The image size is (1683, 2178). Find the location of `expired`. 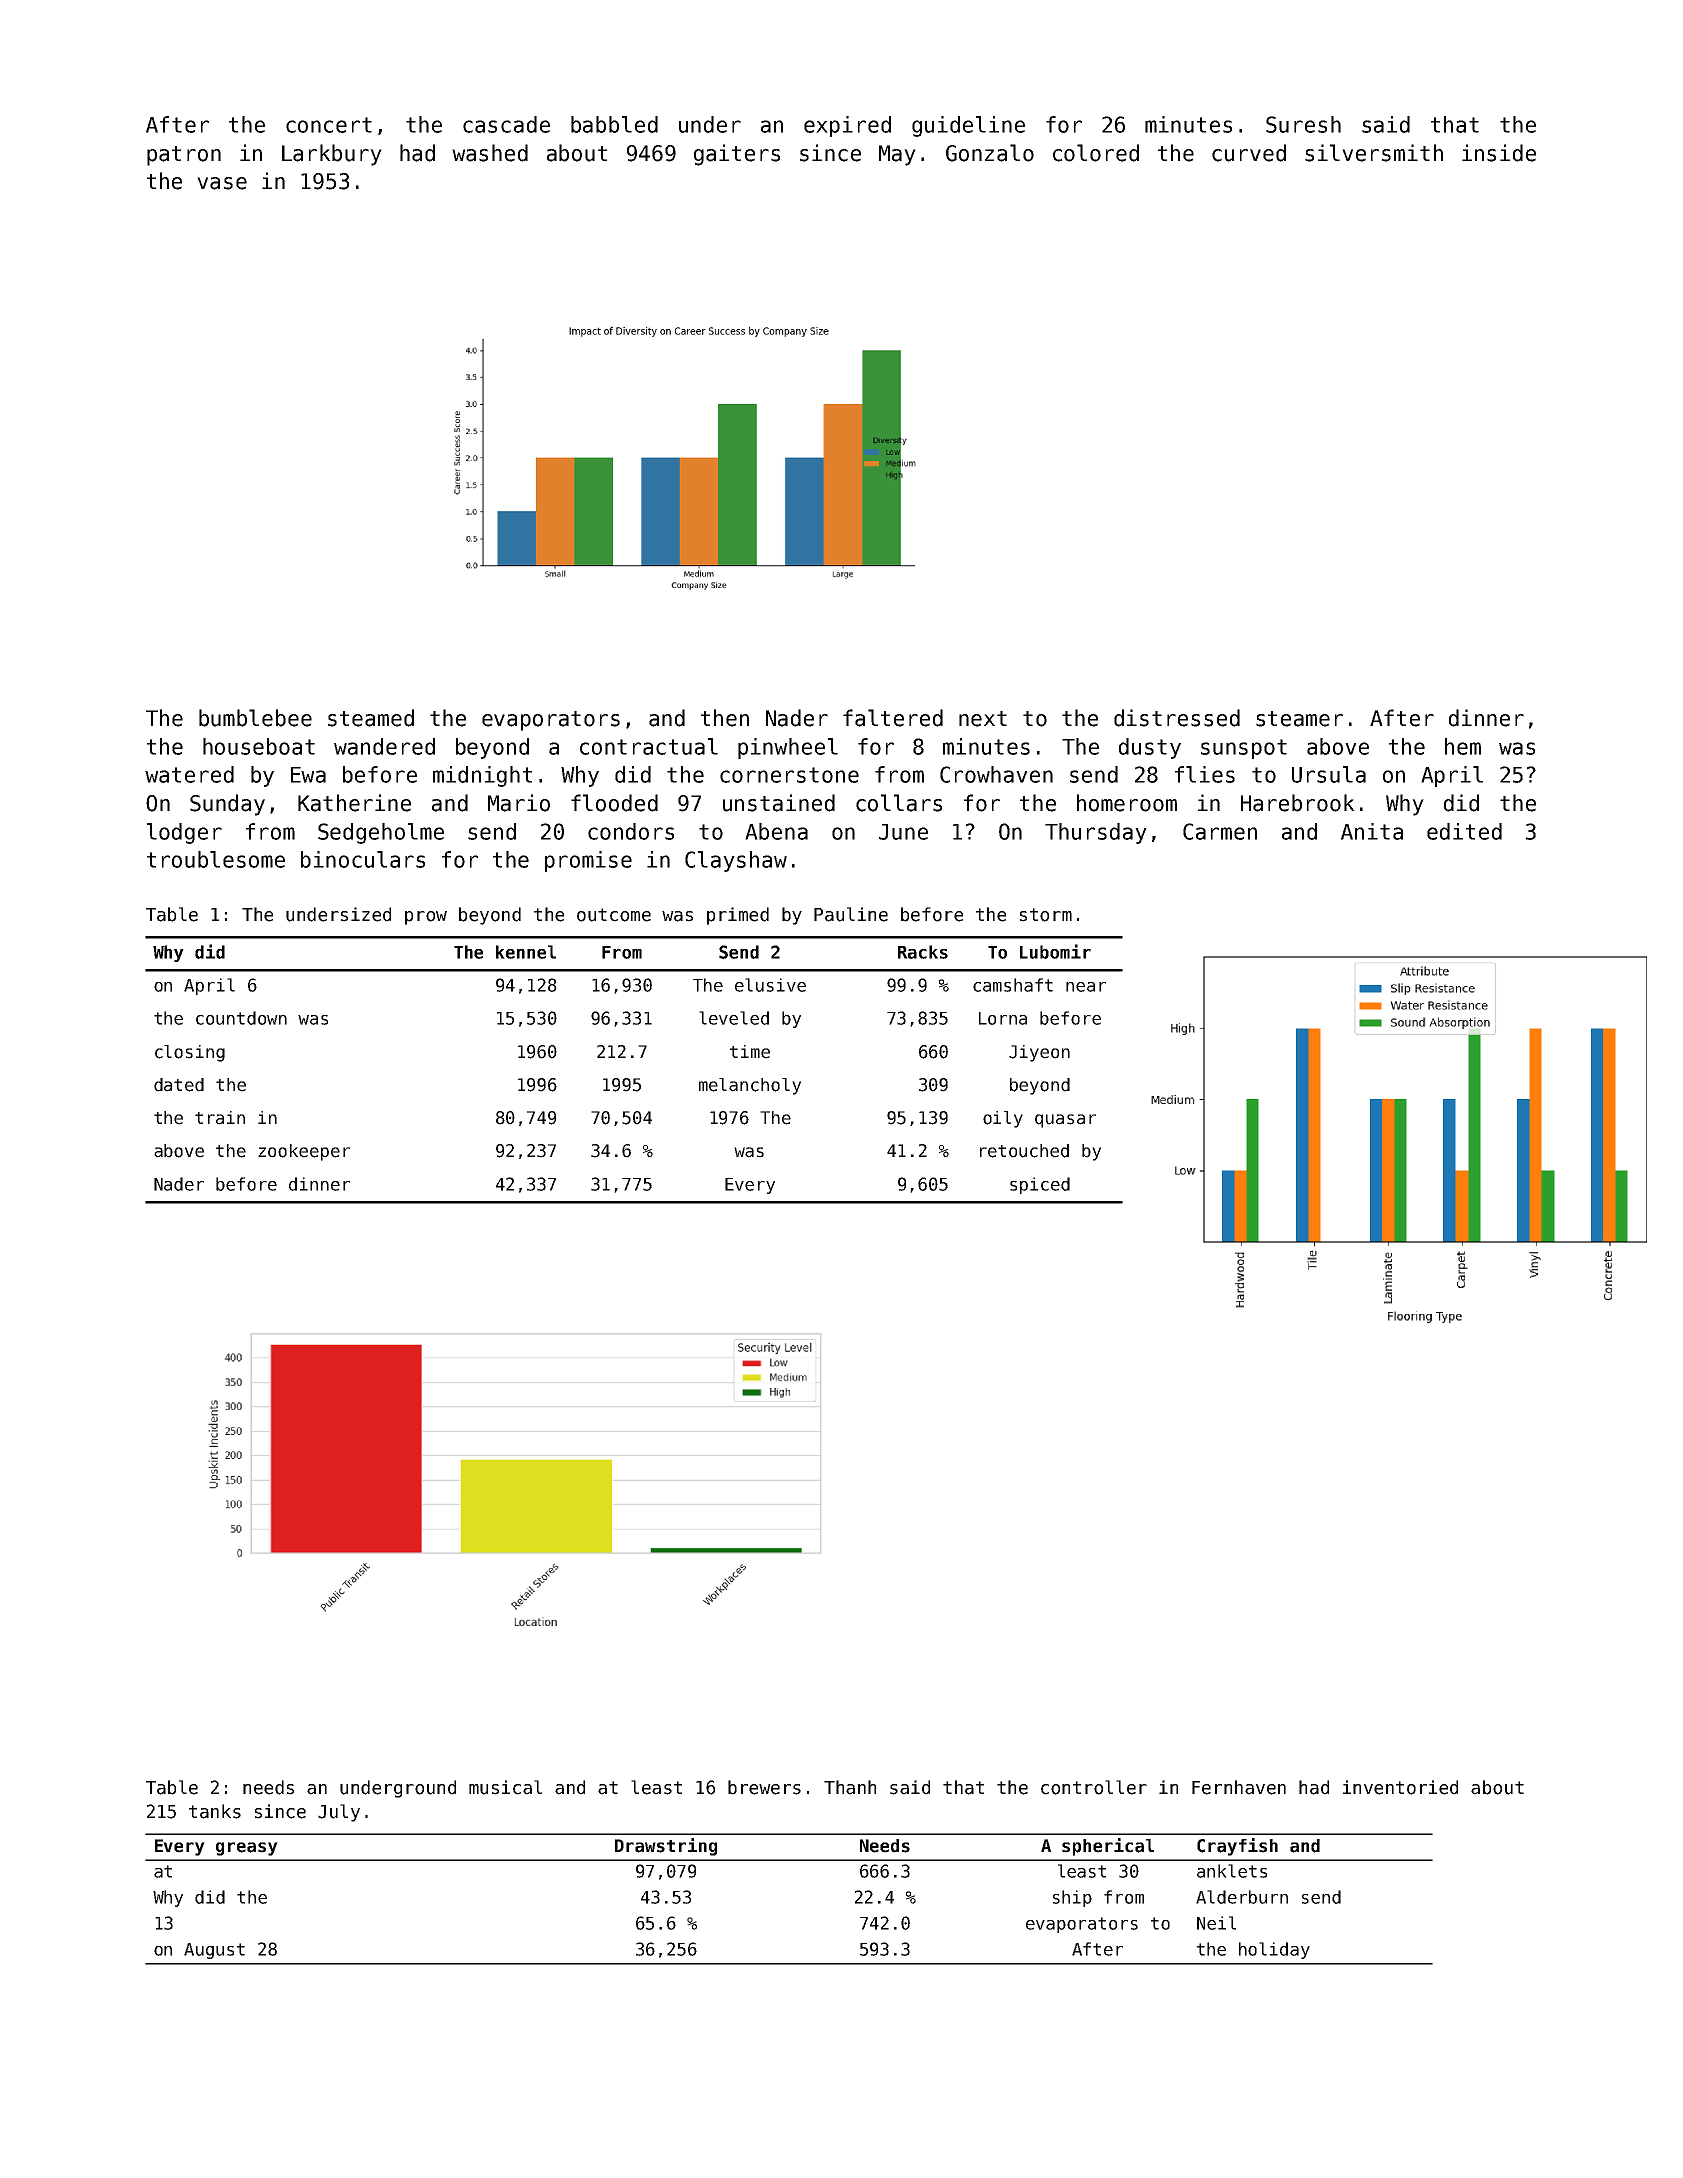

expired is located at coordinates (847, 126).
